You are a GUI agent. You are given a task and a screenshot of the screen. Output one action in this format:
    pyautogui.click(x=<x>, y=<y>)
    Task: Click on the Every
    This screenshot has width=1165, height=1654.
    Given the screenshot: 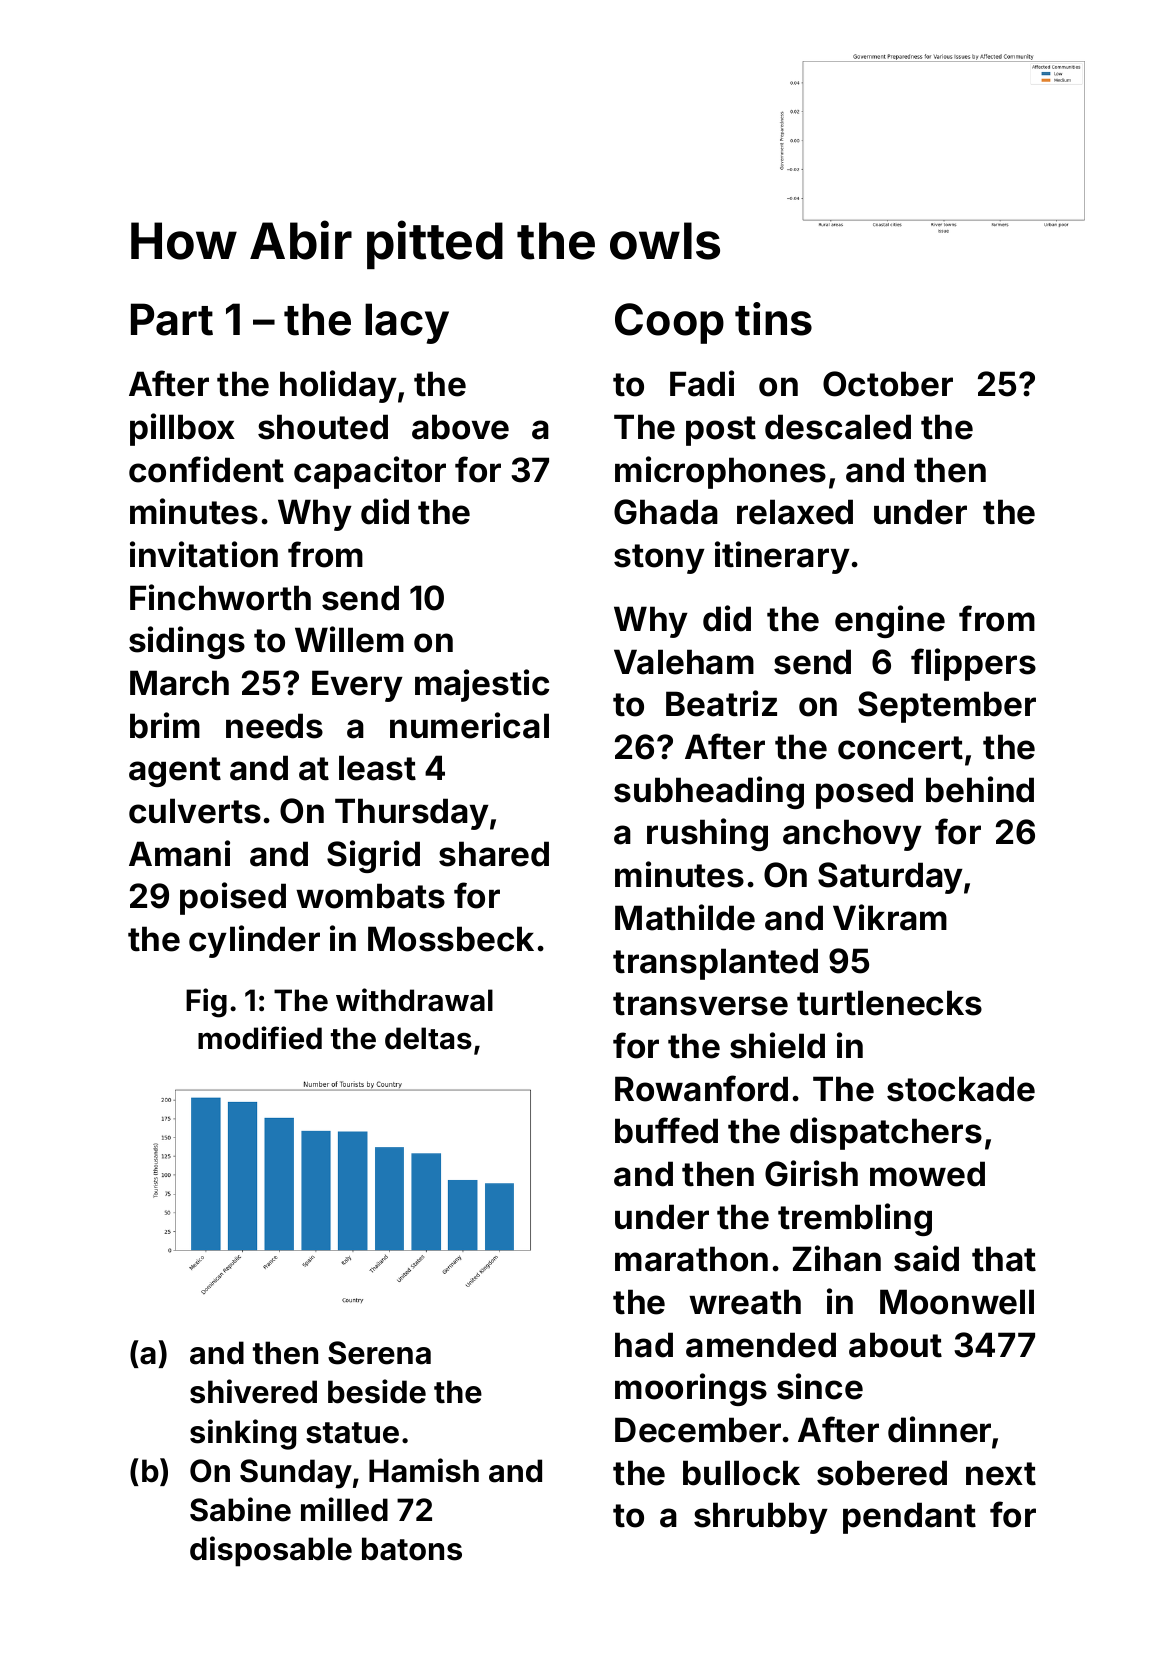 What is the action you would take?
    pyautogui.click(x=357, y=686)
